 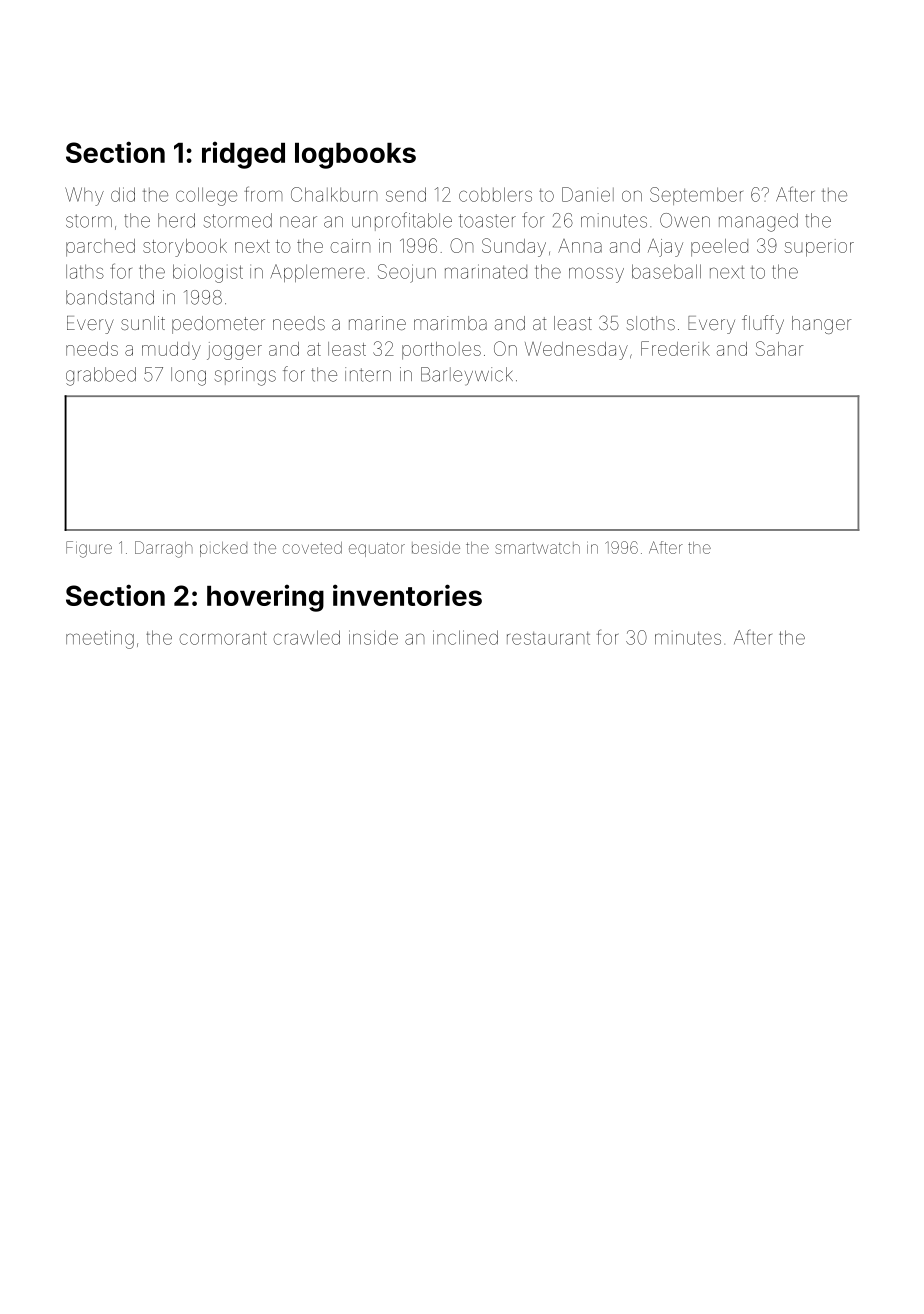 What do you see at coordinates (696, 196) in the screenshot?
I see `September` at bounding box center [696, 196].
